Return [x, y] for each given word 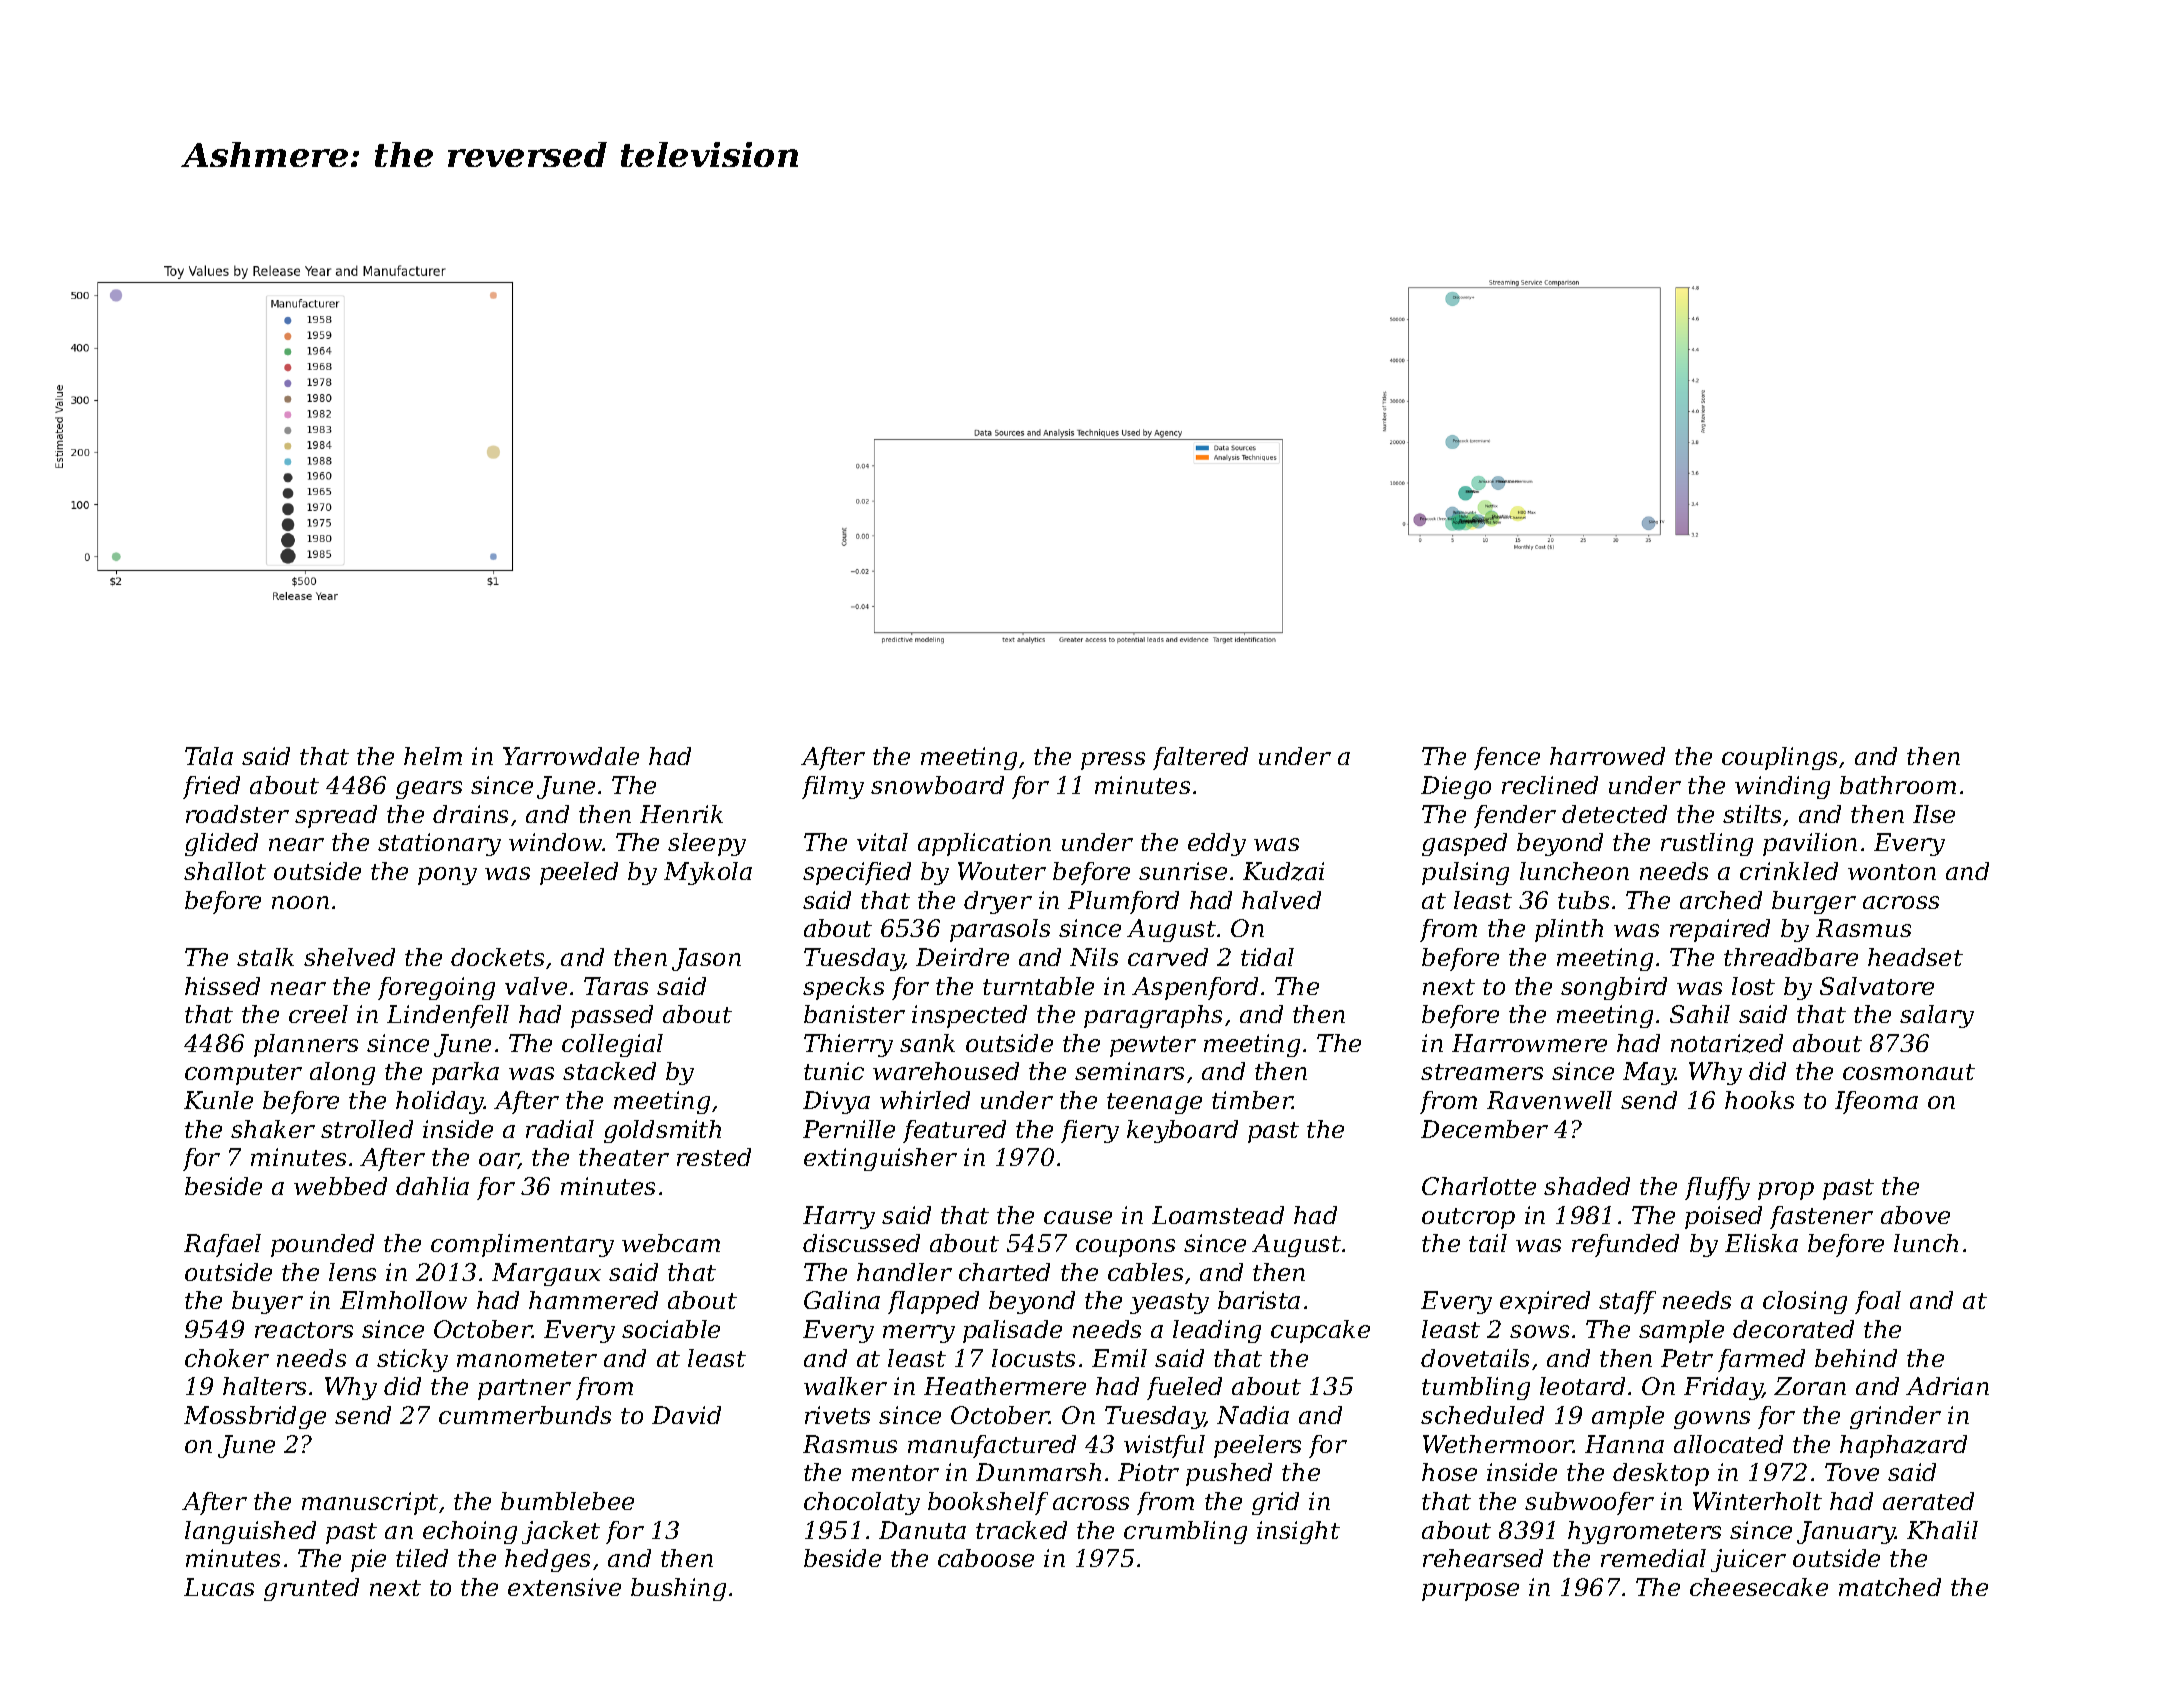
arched [1721, 900]
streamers [1482, 1072]
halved [1281, 900]
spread [336, 816]
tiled [422, 1558]
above [1915, 1215]
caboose [986, 1558]
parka [465, 1073]
